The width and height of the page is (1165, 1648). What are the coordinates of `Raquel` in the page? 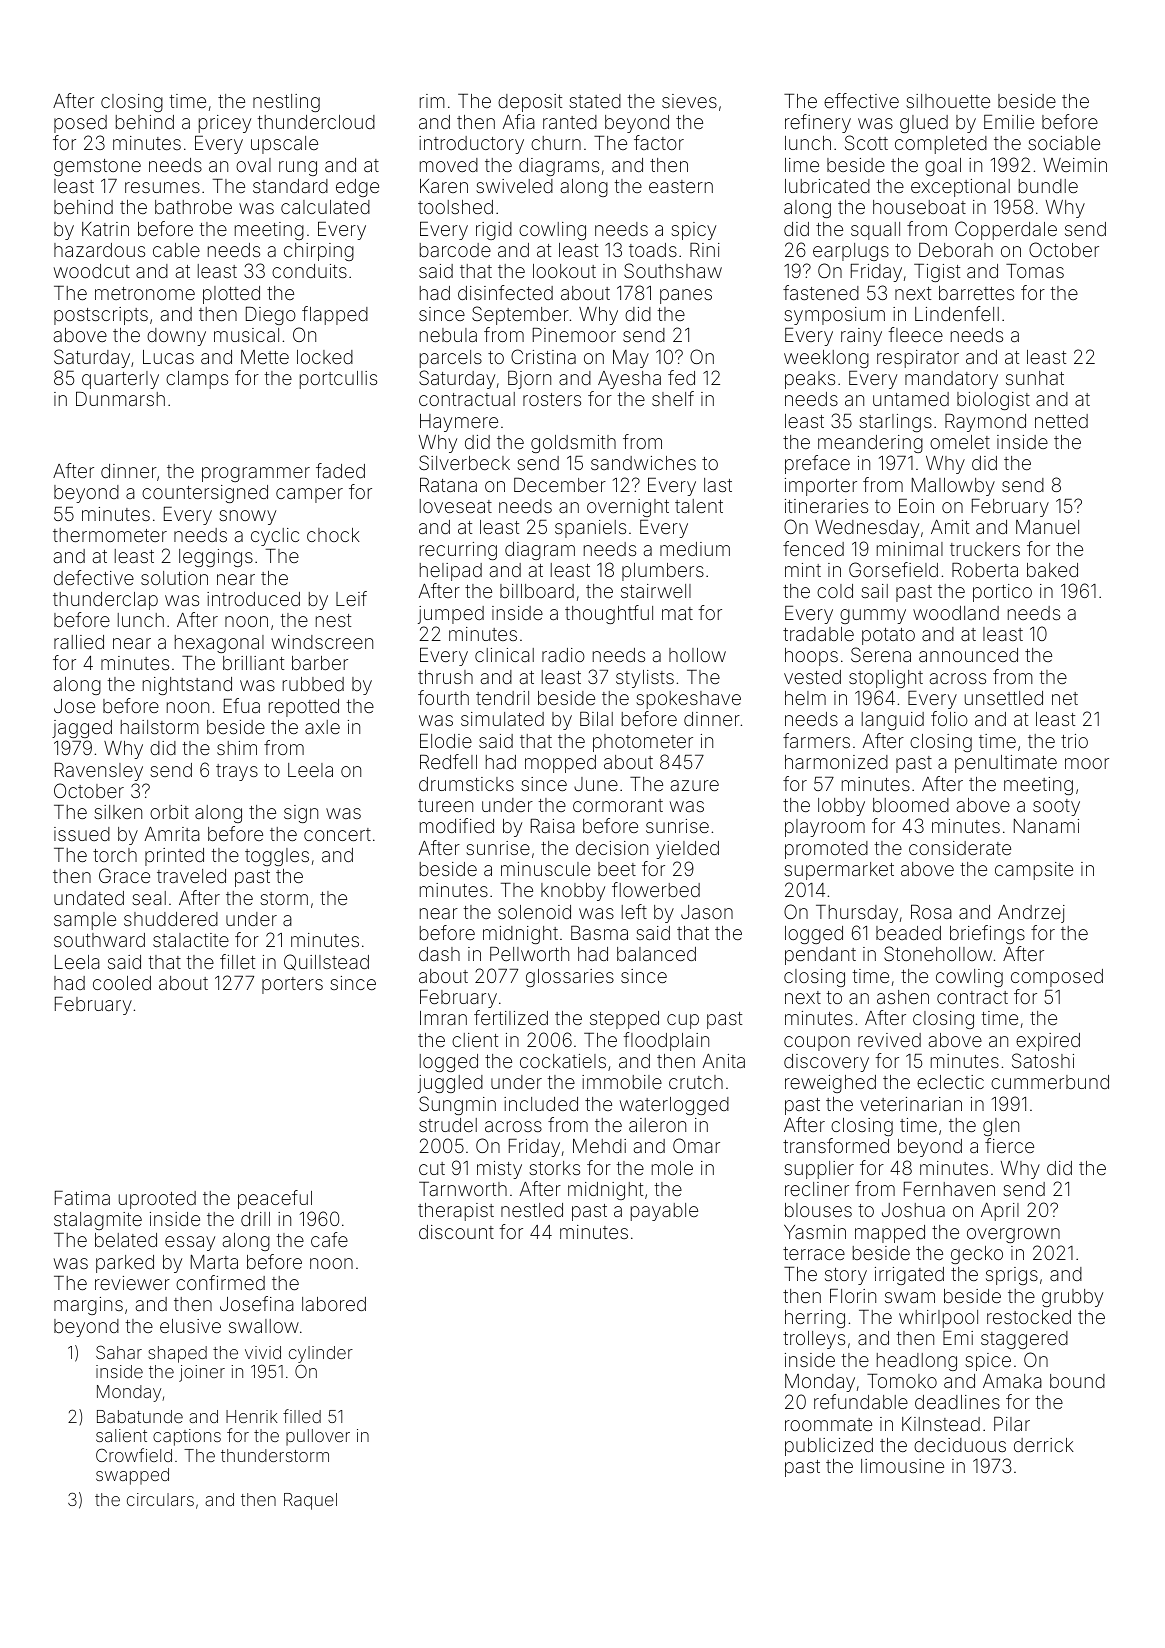 It's located at (310, 1501).
